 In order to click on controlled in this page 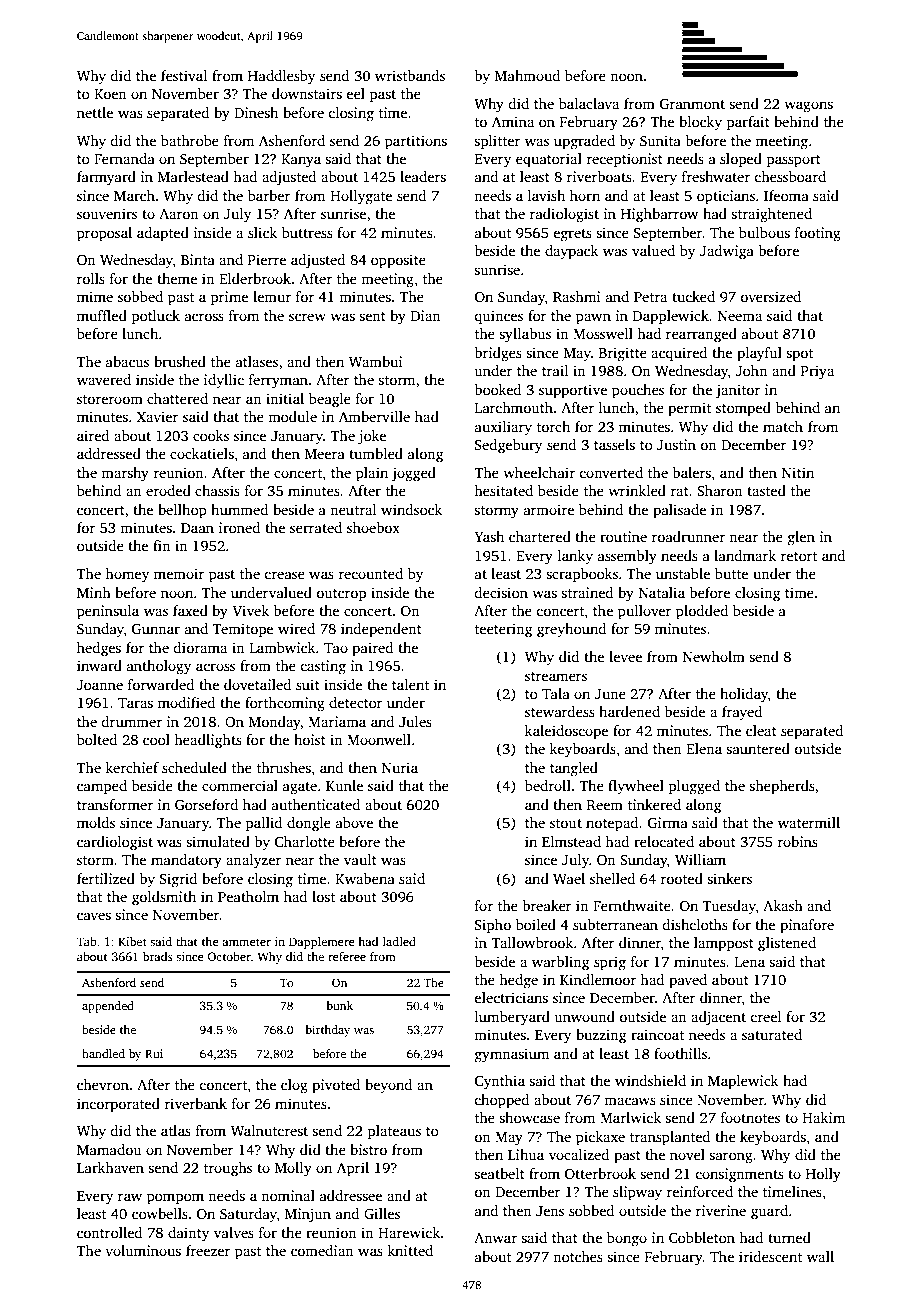, I will do `click(109, 1232)`.
